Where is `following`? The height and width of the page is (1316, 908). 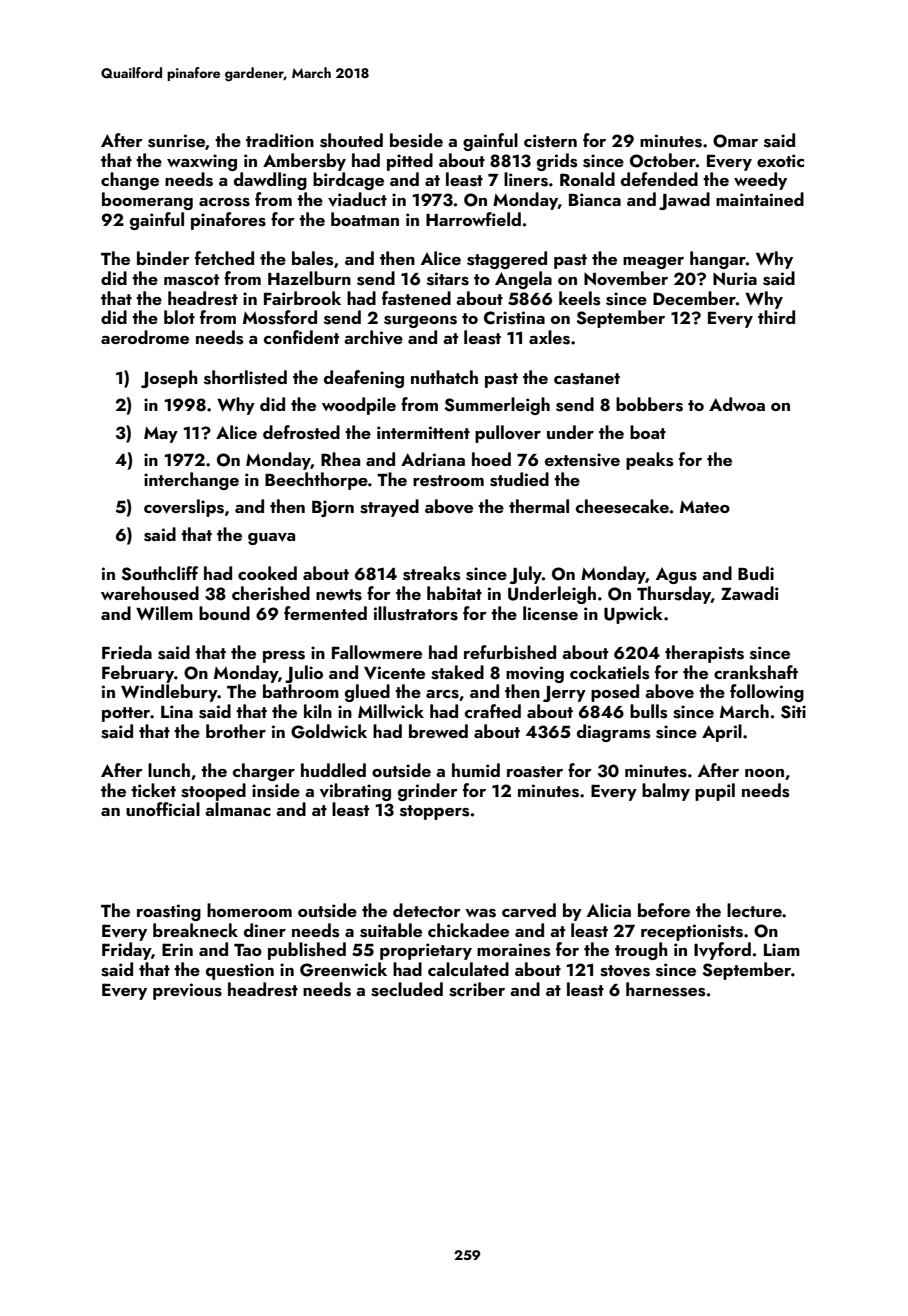 following is located at coordinates (767, 693).
